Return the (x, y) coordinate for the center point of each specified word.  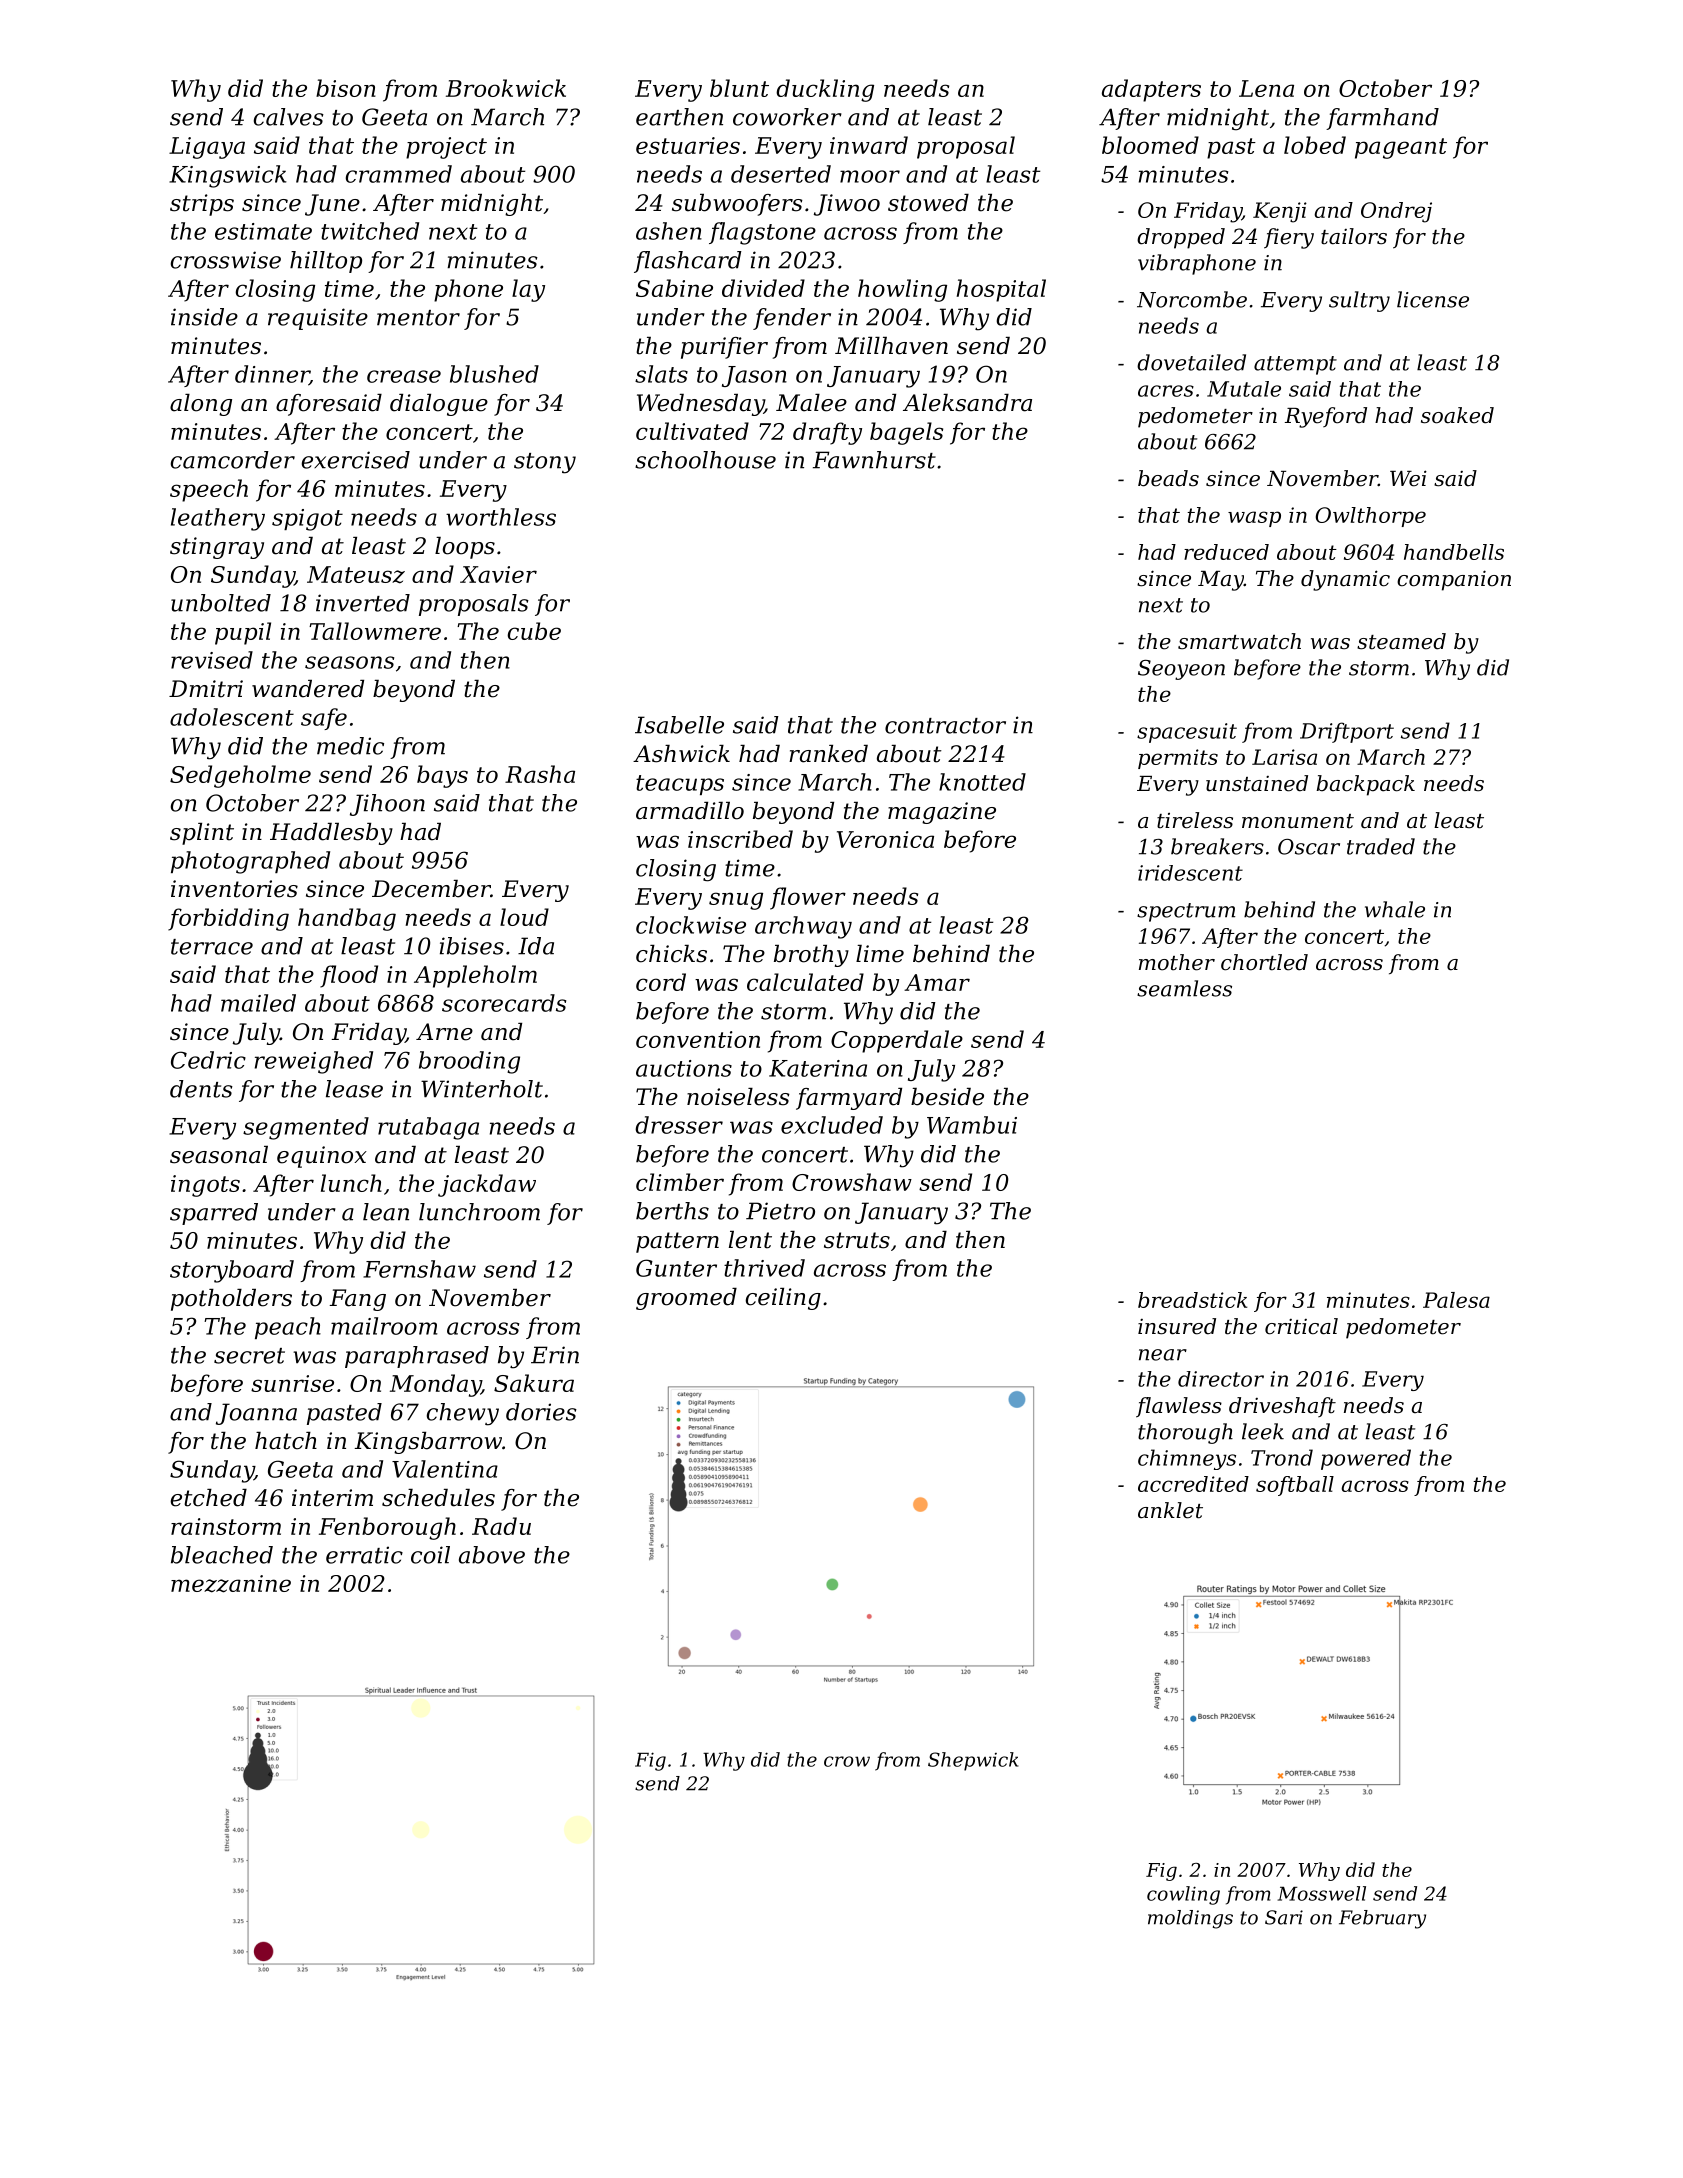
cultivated (692, 431)
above (492, 1555)
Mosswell (1322, 1893)
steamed (1401, 641)
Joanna (256, 1414)
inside (204, 317)
